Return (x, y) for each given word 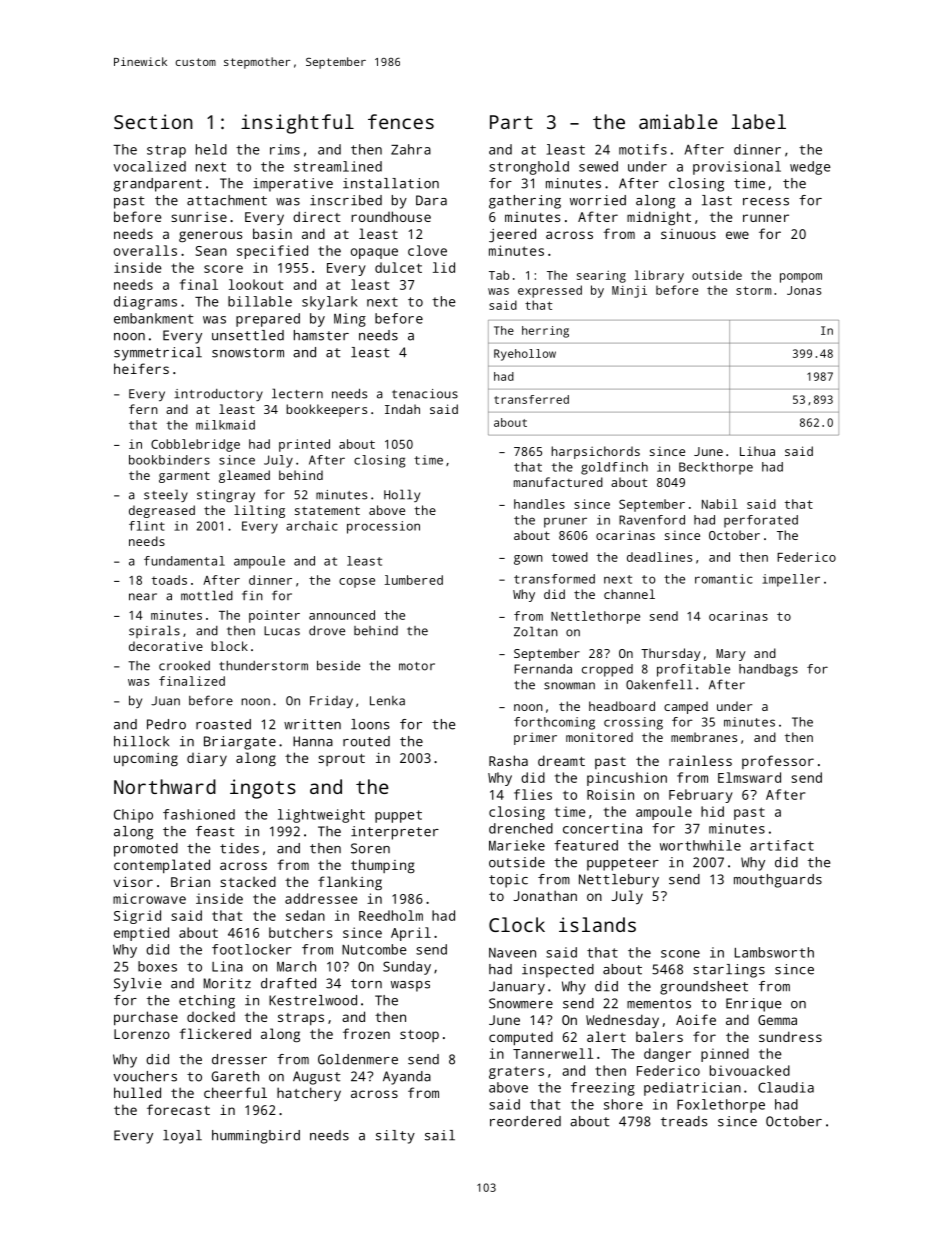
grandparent (157, 185)
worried (598, 200)
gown (528, 560)
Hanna (313, 741)
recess (766, 202)
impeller (791, 580)
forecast (178, 1109)
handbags (768, 670)
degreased (162, 511)
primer (535, 738)
